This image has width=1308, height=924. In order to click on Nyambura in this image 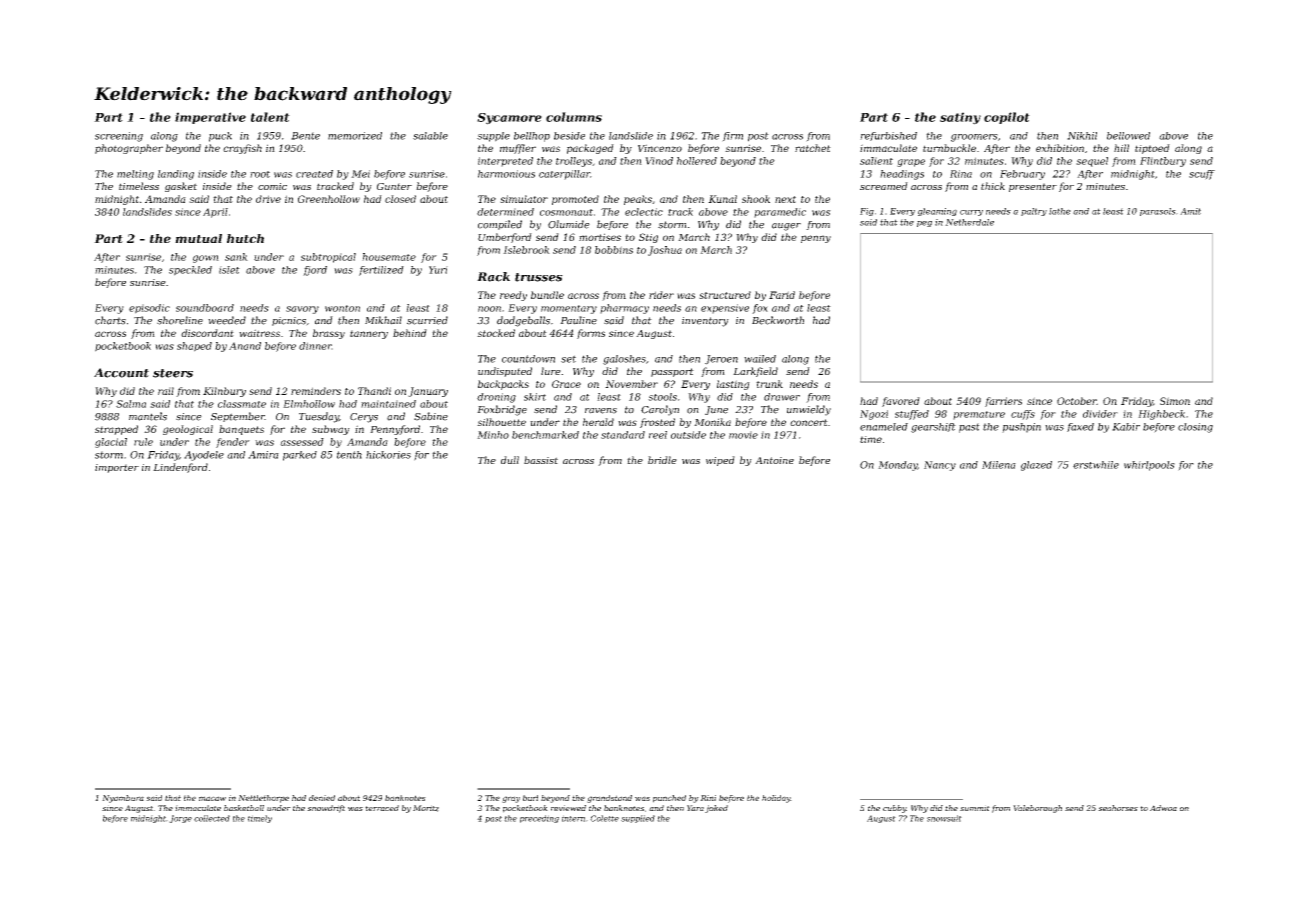, I will do `click(123, 799)`.
